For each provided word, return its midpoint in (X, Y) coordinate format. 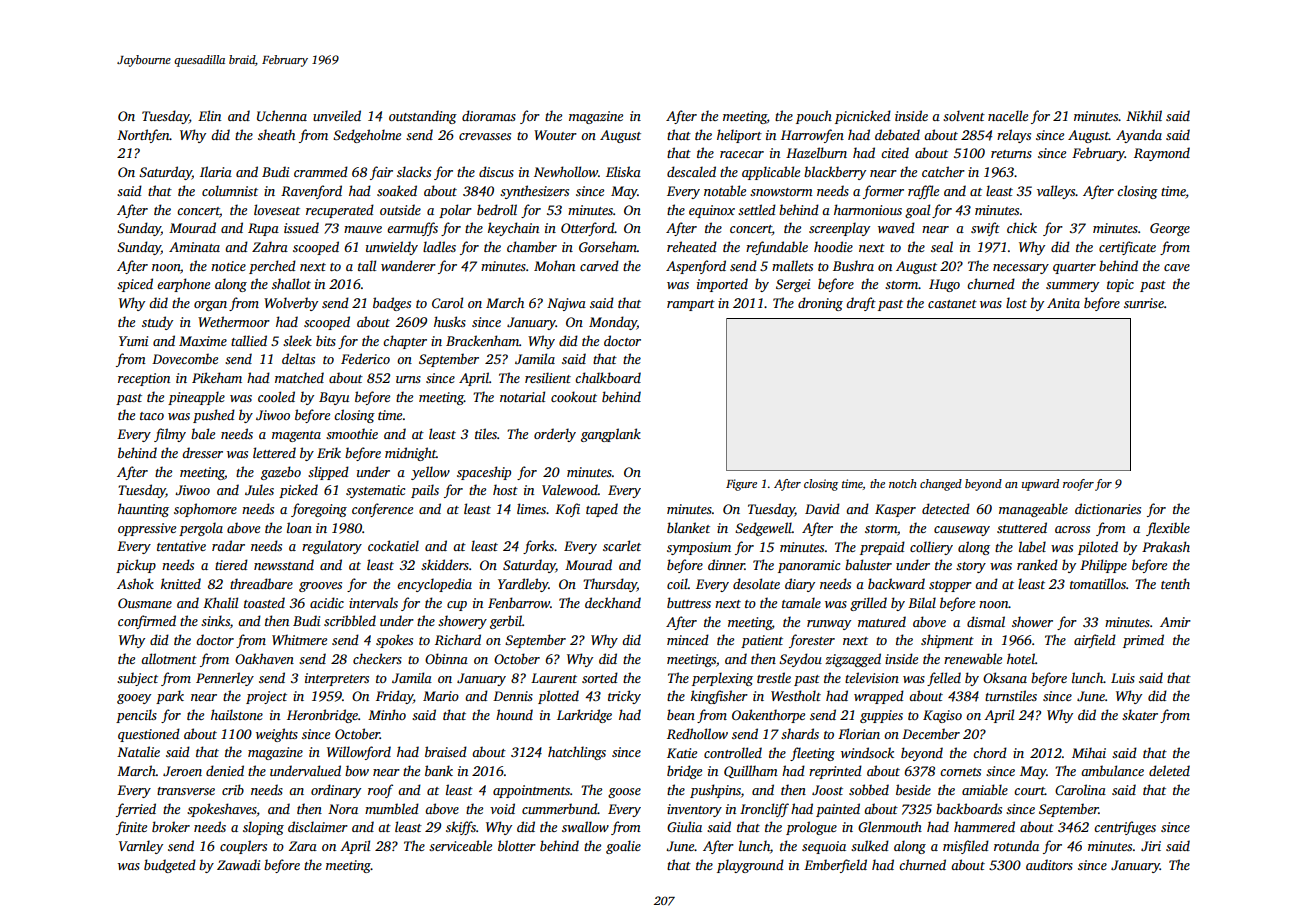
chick (1022, 227)
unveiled (337, 115)
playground (750, 866)
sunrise (1144, 303)
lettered (274, 452)
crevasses (485, 136)
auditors (1049, 864)
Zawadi (238, 864)
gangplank (611, 435)
